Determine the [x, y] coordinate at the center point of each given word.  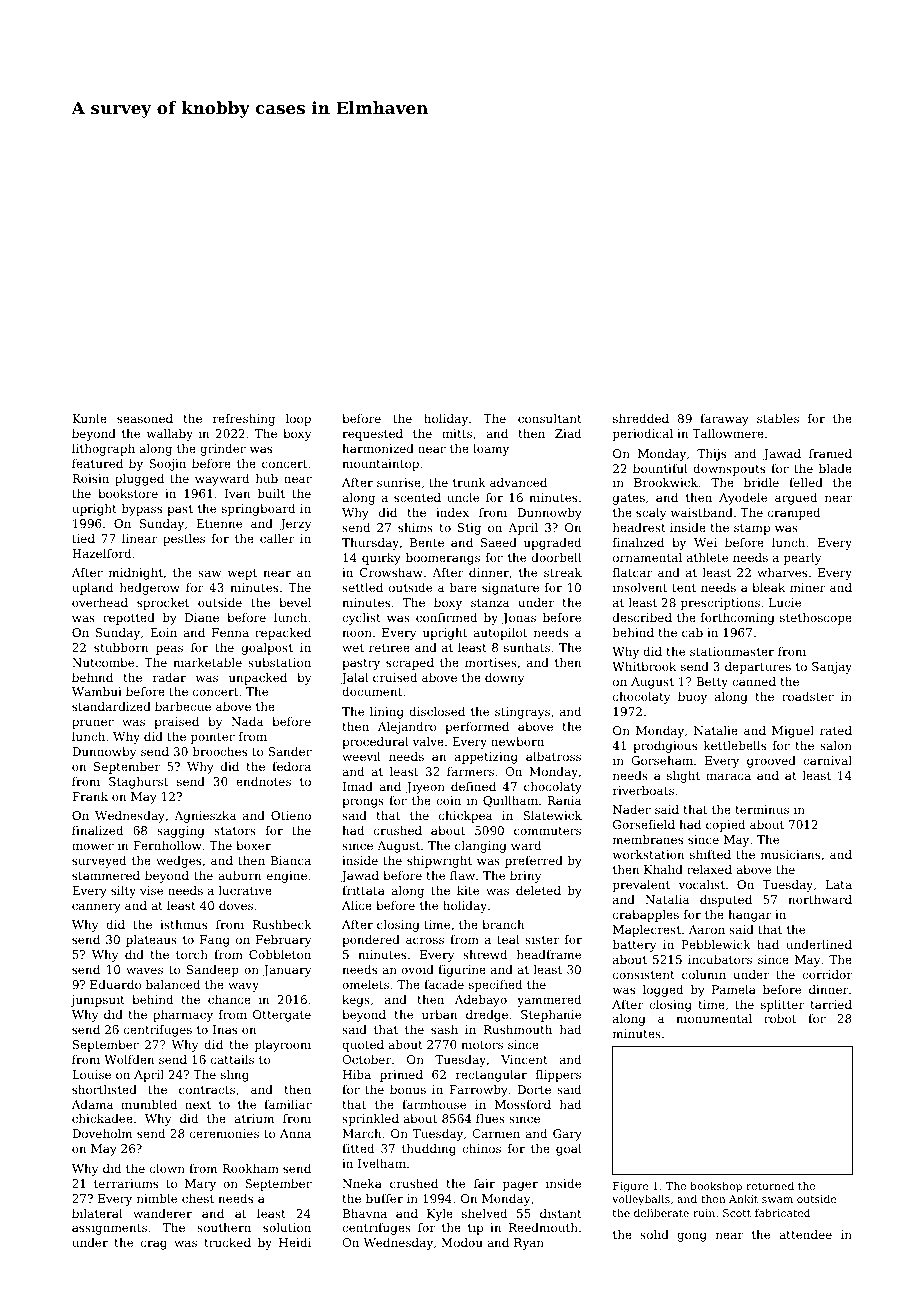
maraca [728, 776]
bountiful [660, 468]
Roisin [90, 478]
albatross [553, 756]
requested [372, 435]
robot [780, 1018]
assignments [109, 1229]
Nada [247, 721]
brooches [219, 751]
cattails [232, 1059]
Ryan [529, 1244]
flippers [558, 1076]
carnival [827, 760]
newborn [517, 741]
